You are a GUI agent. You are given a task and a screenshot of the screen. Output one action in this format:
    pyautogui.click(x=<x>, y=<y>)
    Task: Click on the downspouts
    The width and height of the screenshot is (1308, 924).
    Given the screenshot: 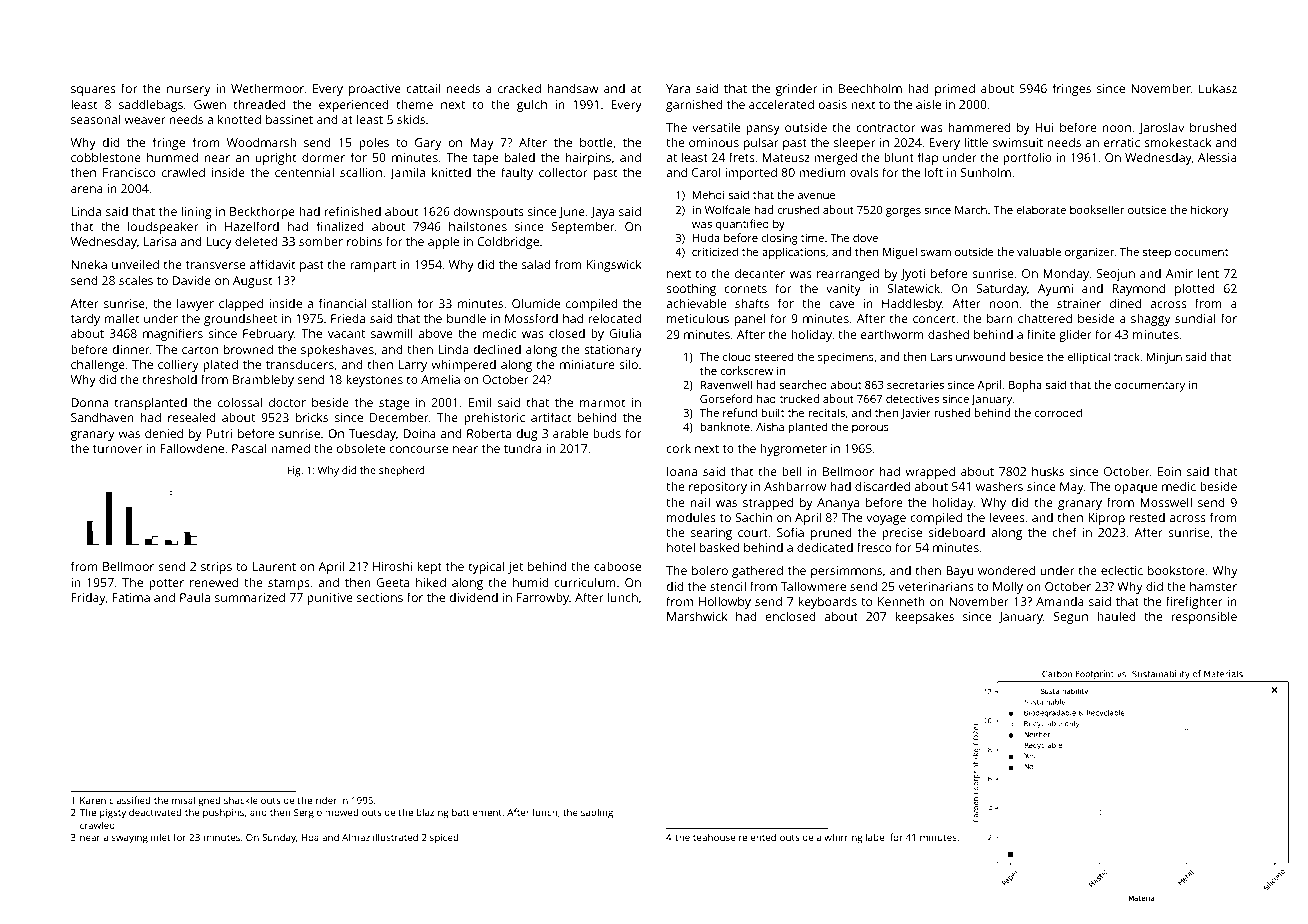 What is the action you would take?
    pyautogui.click(x=489, y=212)
